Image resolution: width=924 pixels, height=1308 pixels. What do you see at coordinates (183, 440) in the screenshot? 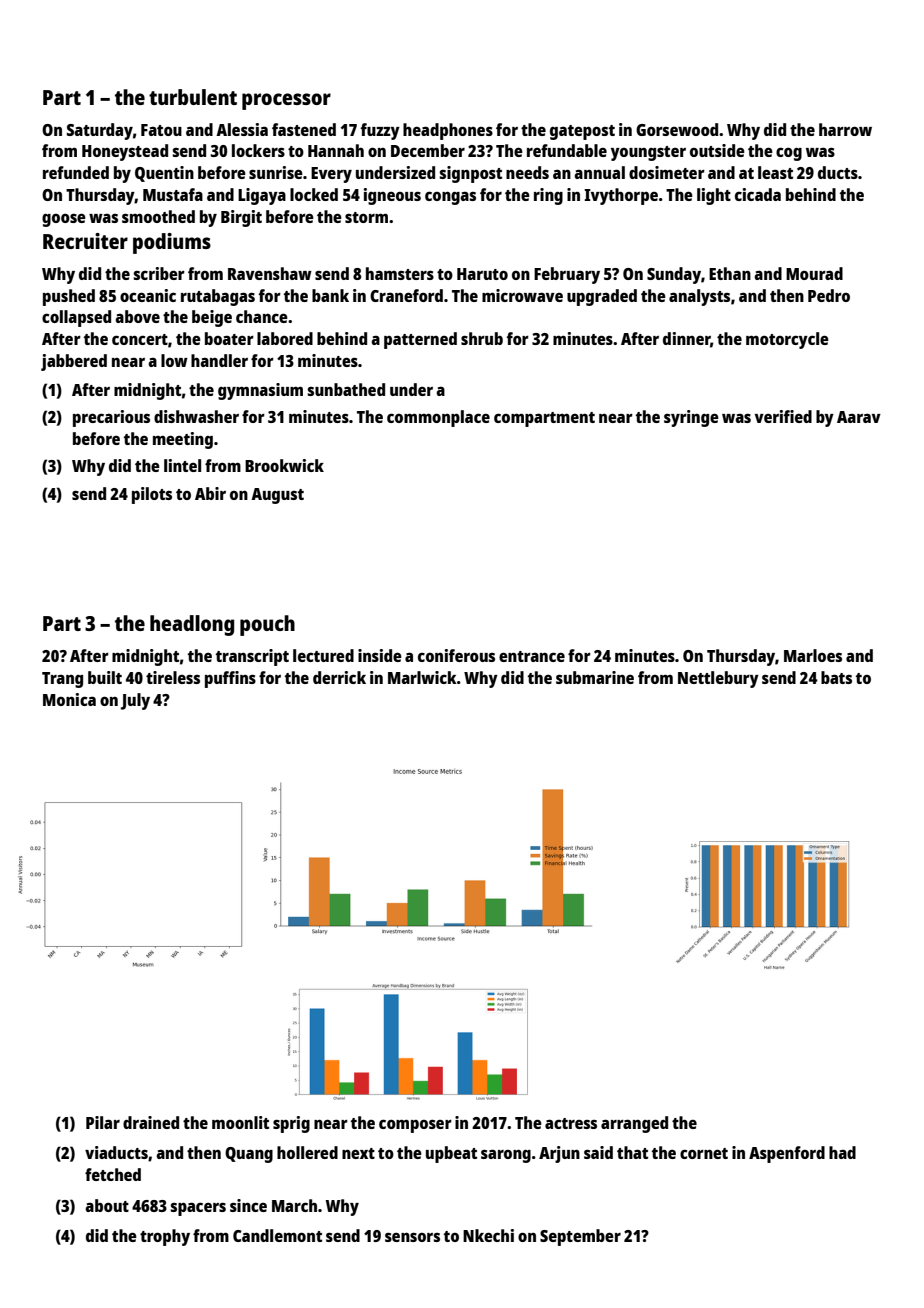
I see `meeting` at bounding box center [183, 440].
